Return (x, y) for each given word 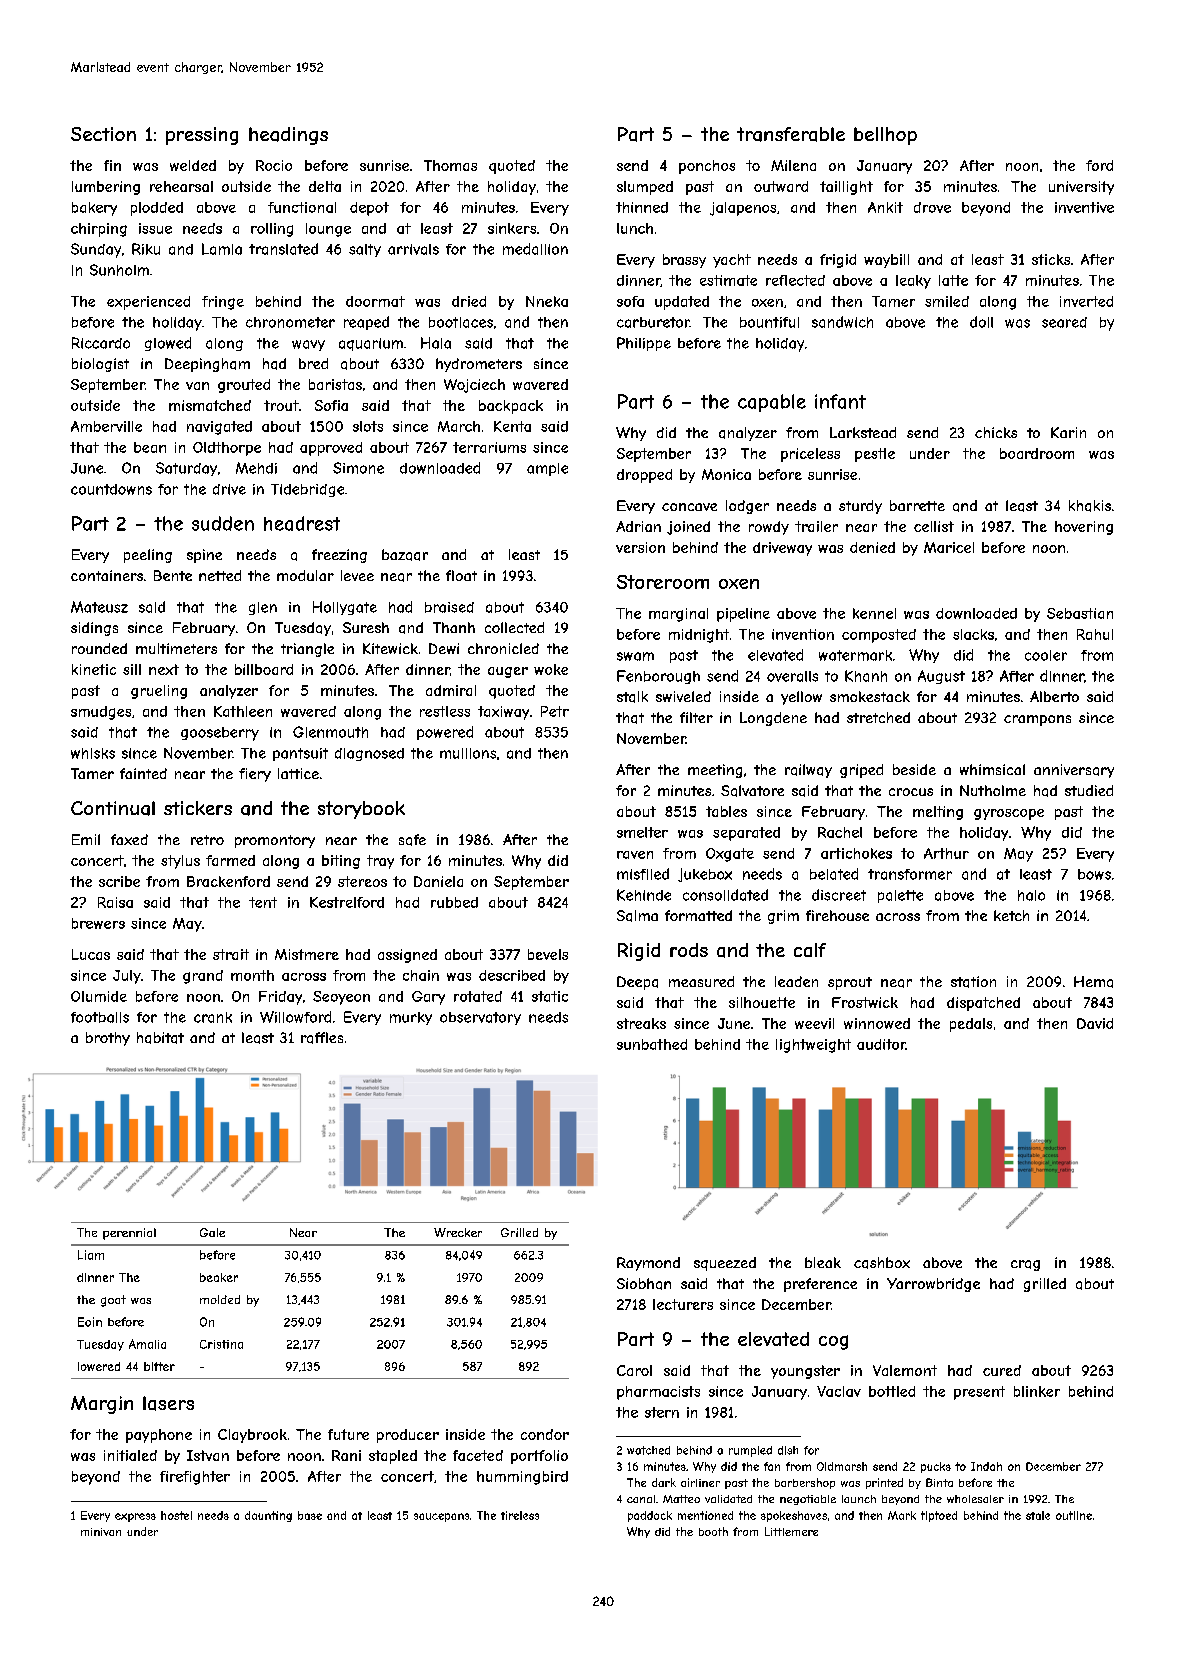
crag (1025, 1265)
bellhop (885, 136)
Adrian (638, 526)
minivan (101, 1532)
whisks (93, 753)
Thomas (450, 165)
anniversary (1074, 771)
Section (103, 134)
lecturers (683, 1304)
